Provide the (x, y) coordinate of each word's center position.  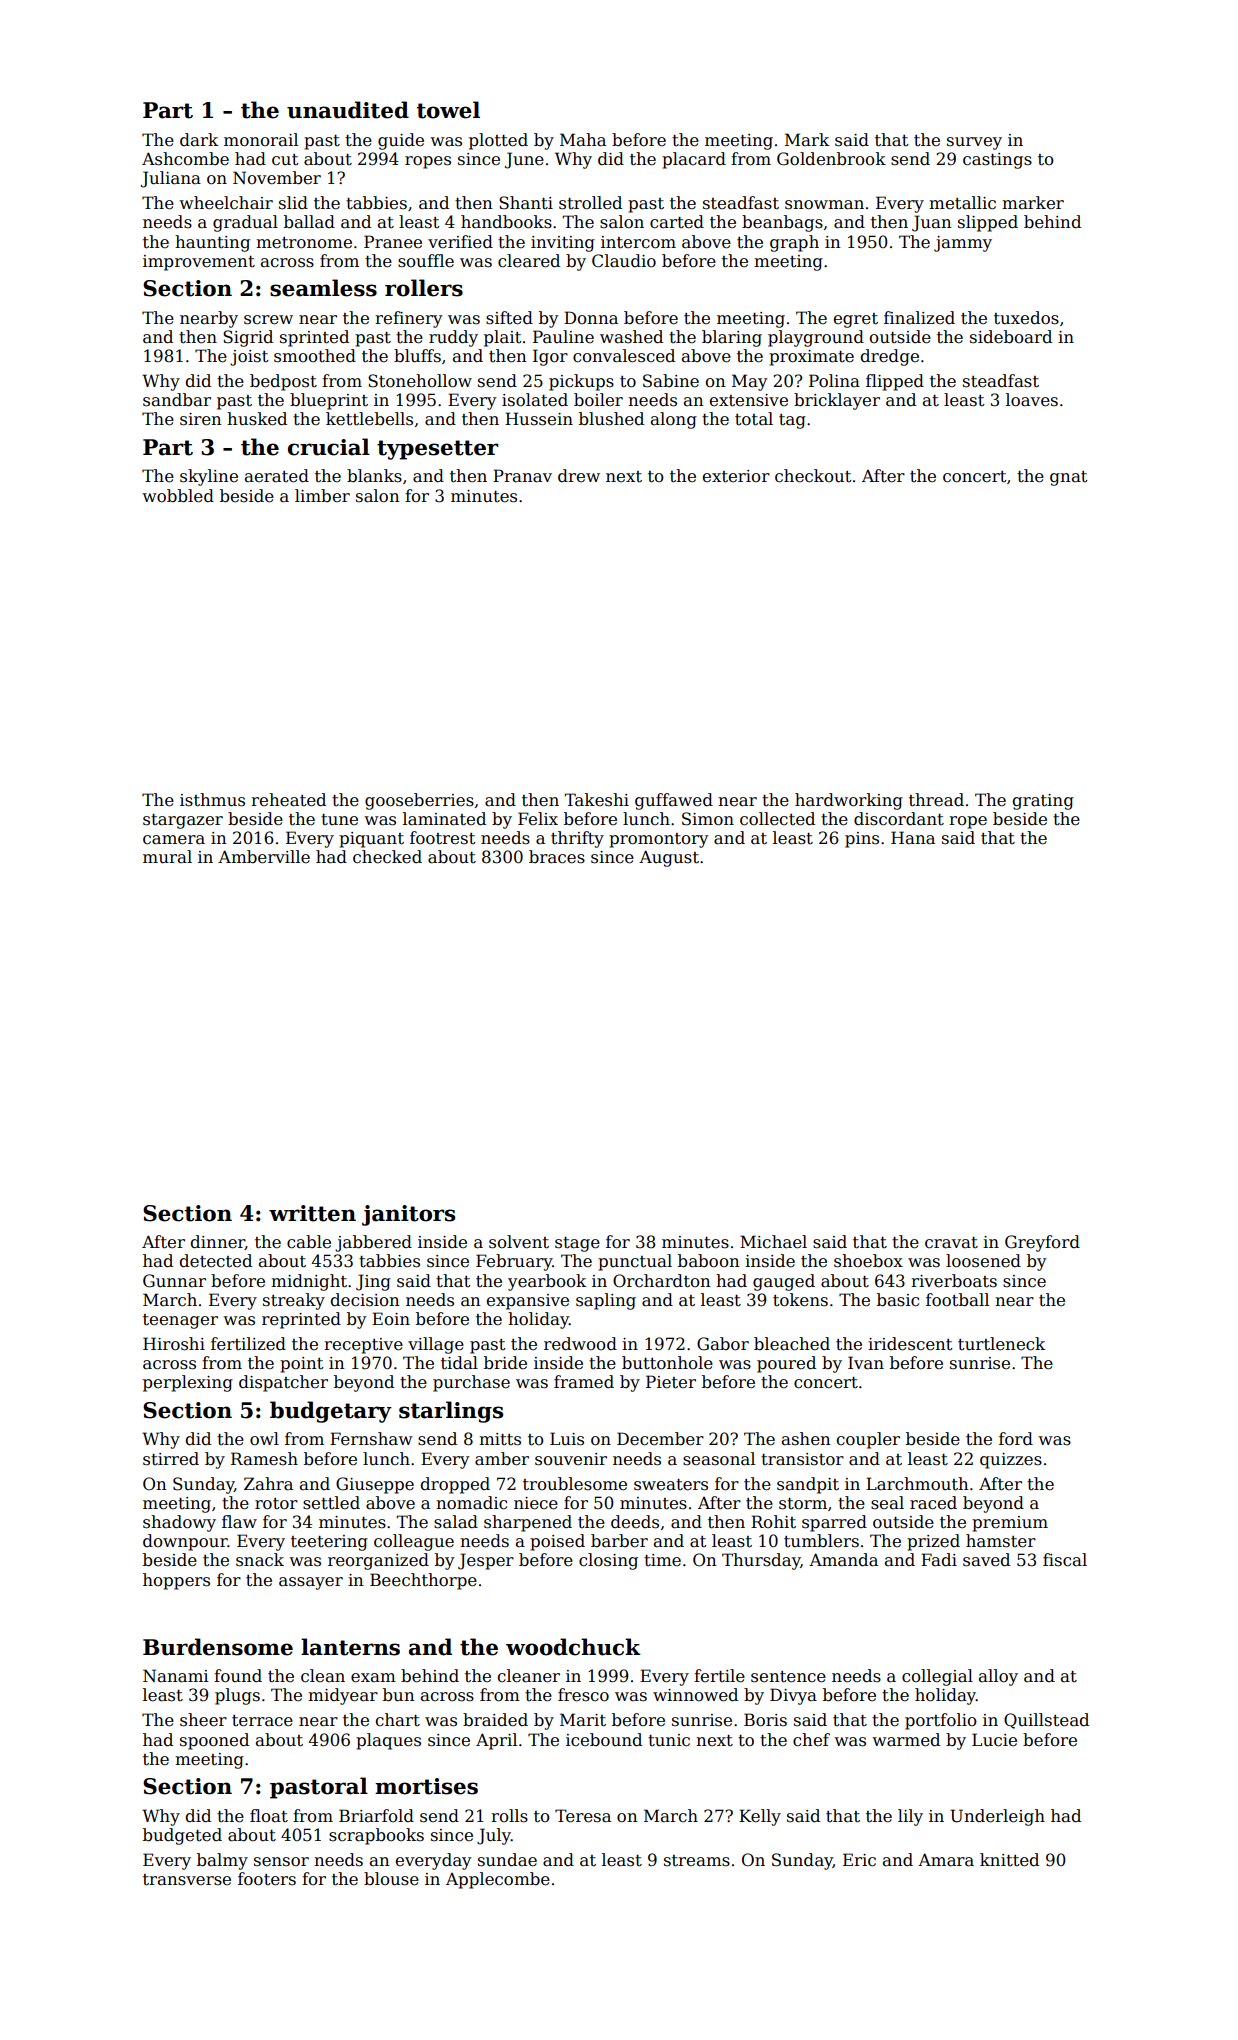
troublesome (575, 1484)
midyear (343, 1696)
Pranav (522, 476)
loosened (983, 1261)
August (669, 858)
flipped (895, 382)
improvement (199, 263)
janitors (408, 1215)
